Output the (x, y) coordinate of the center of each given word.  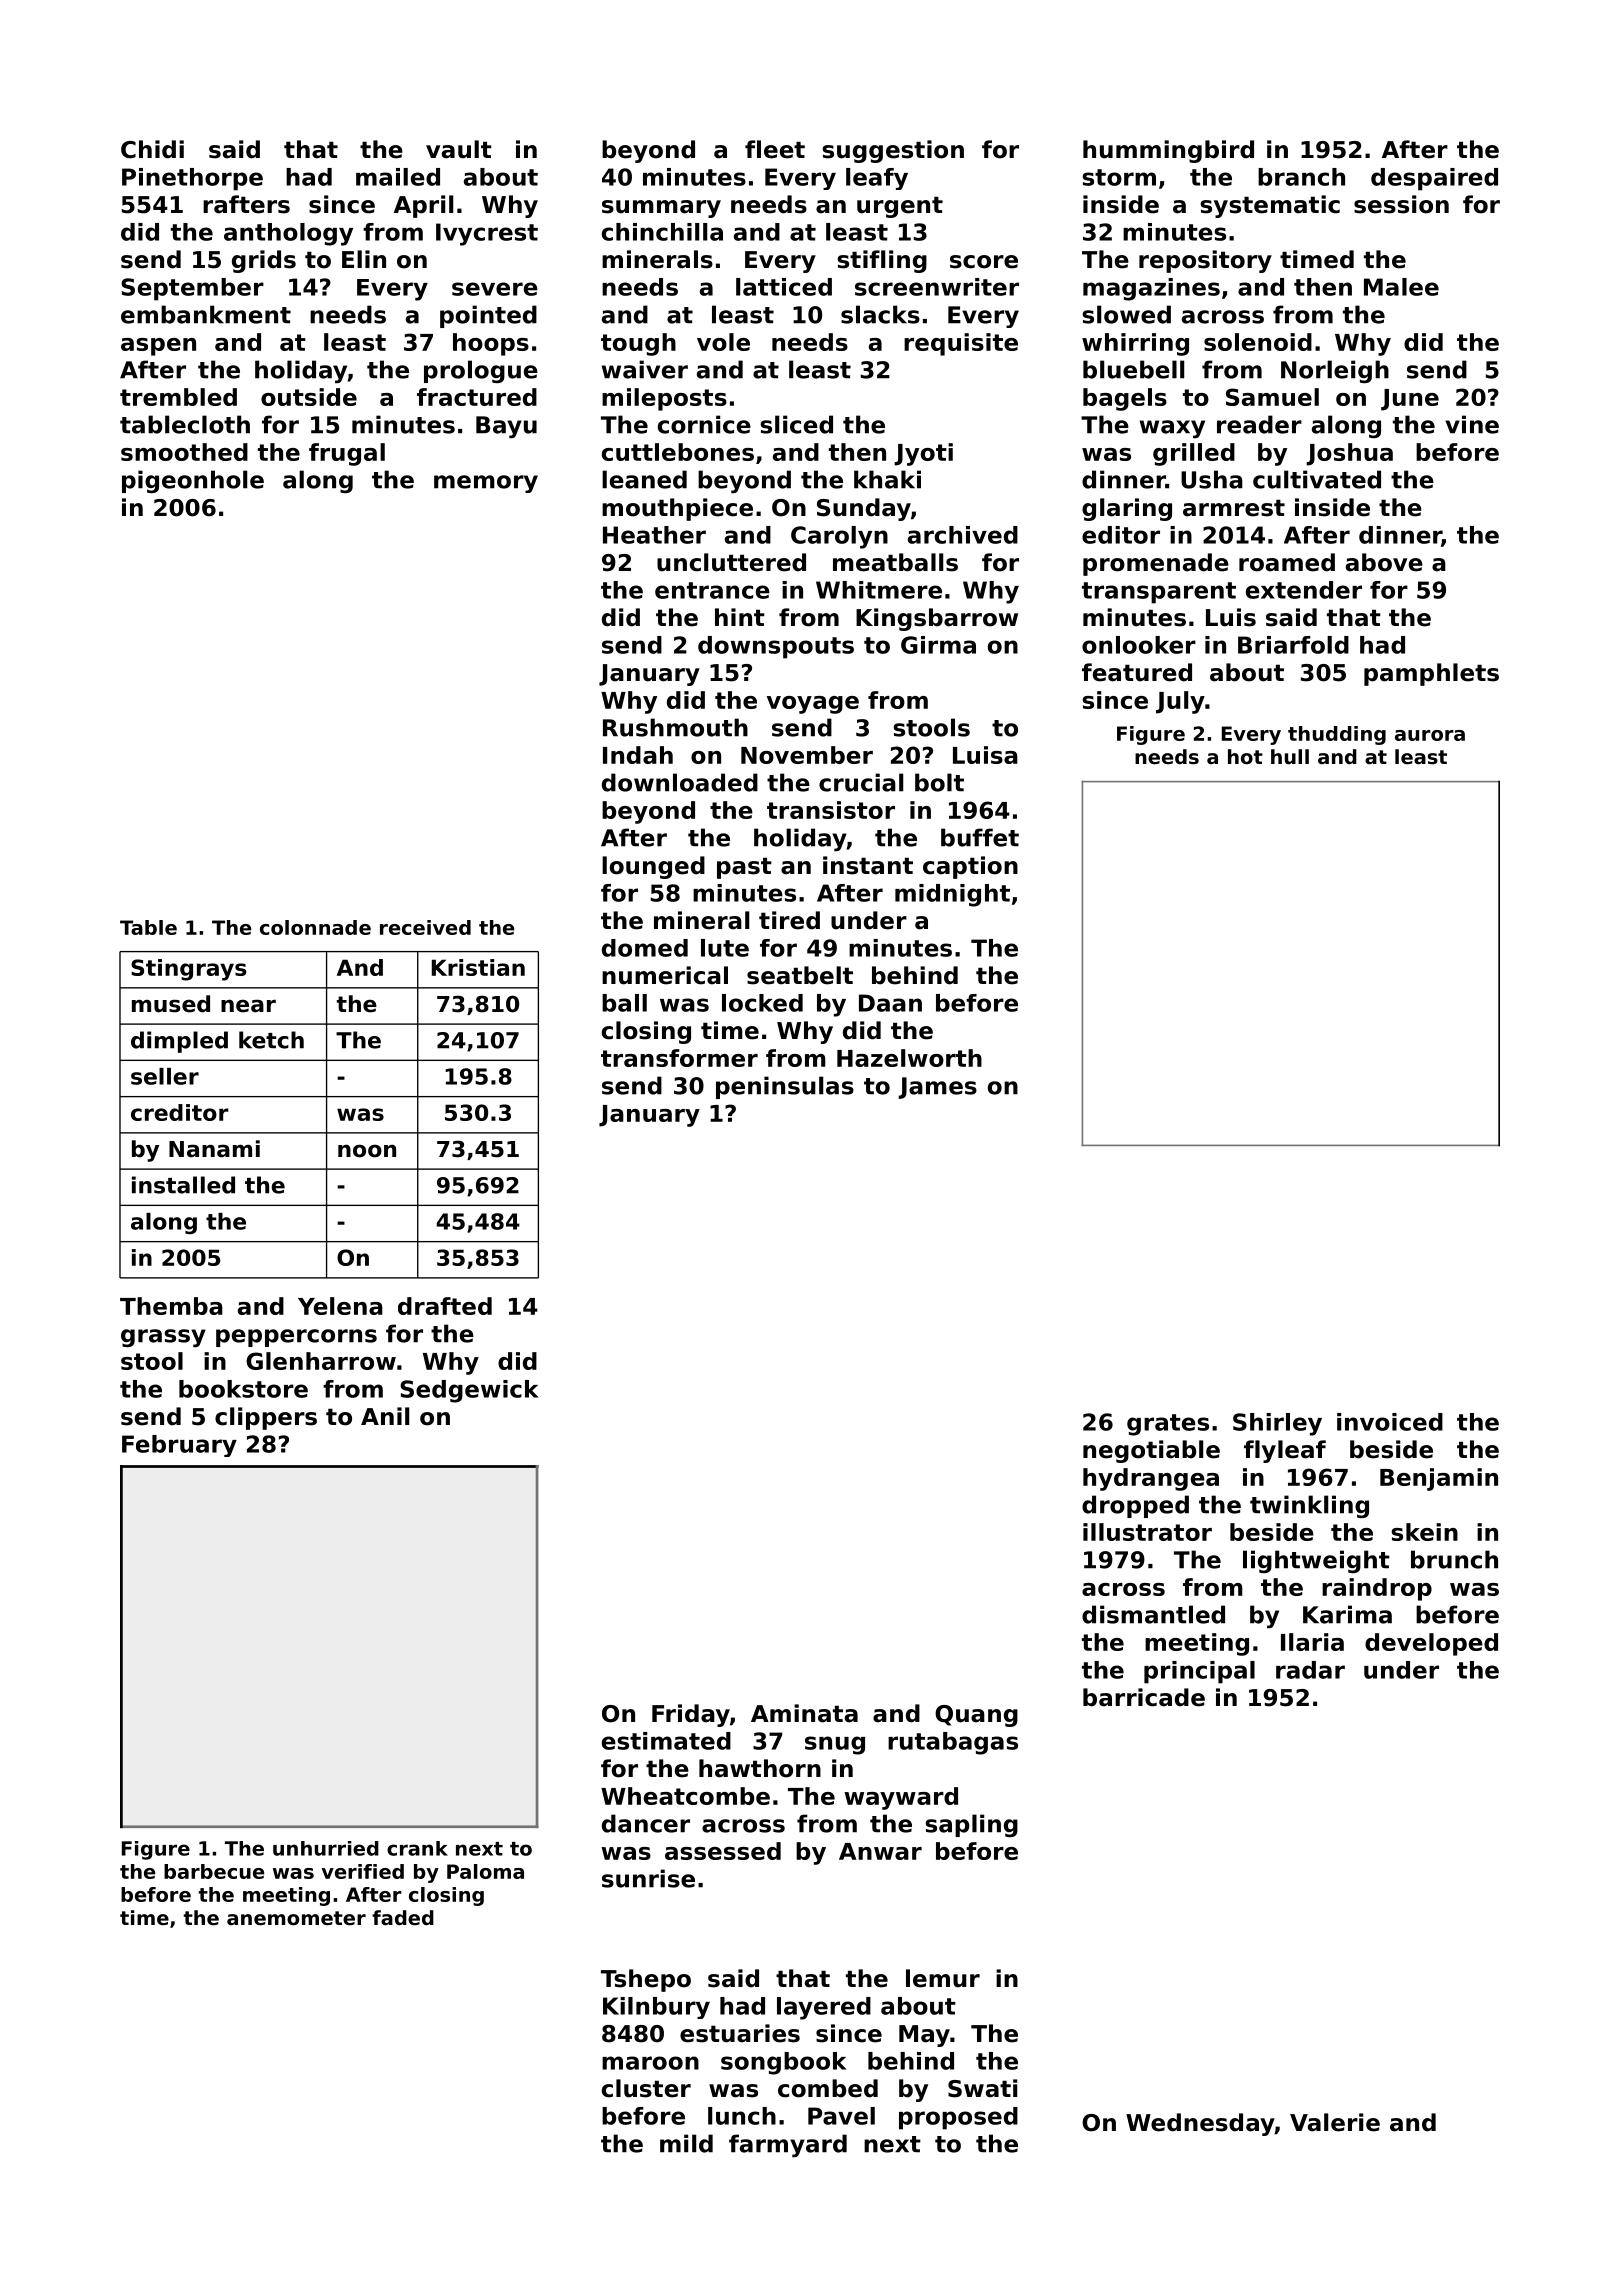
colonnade (315, 927)
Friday (691, 1715)
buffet (980, 837)
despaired (1434, 179)
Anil (385, 1416)
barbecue (214, 1871)
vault (459, 149)
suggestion (893, 151)
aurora (1430, 735)
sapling (971, 1825)
